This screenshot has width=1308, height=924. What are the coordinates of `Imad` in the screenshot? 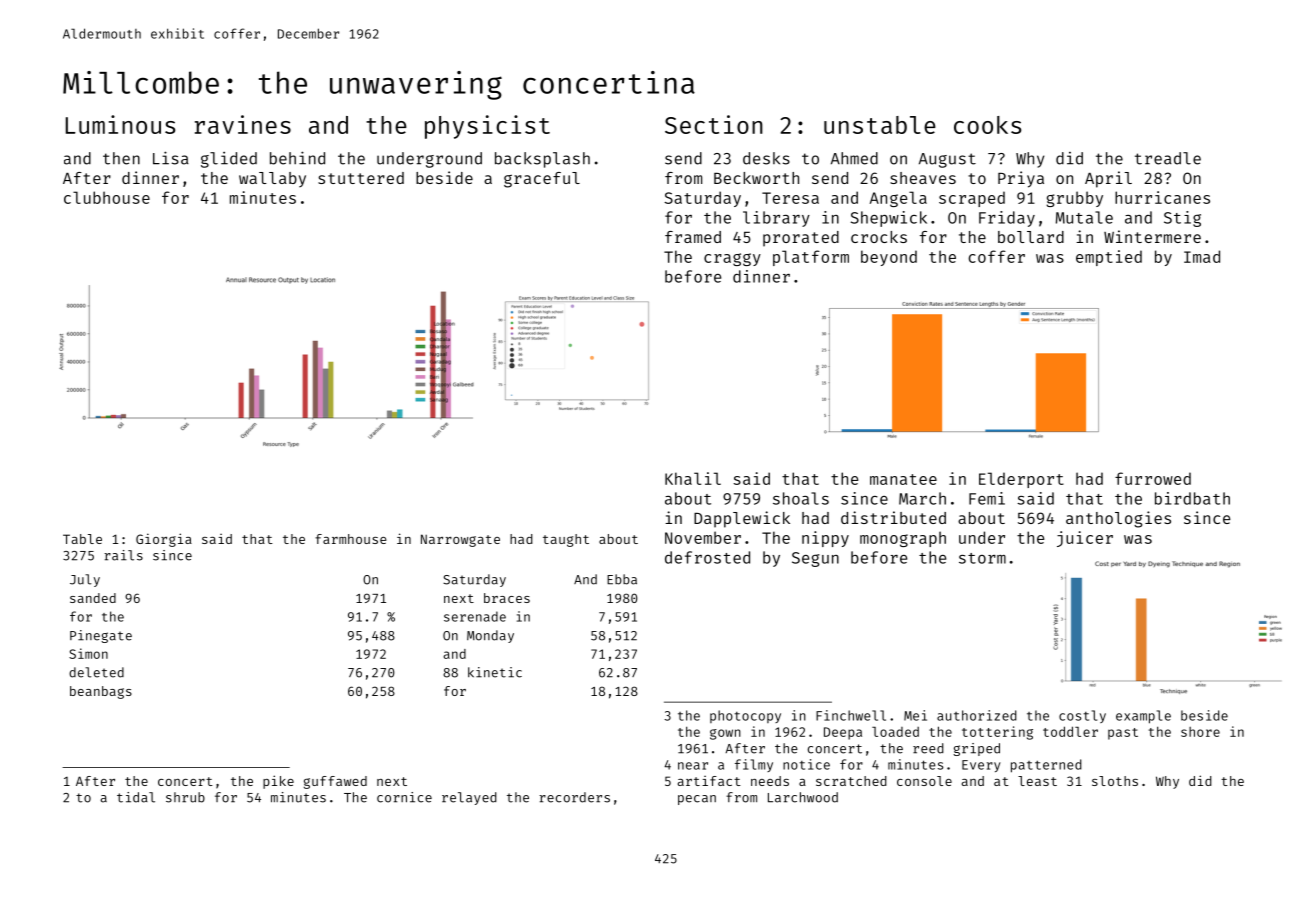 It's located at (1202, 256).
